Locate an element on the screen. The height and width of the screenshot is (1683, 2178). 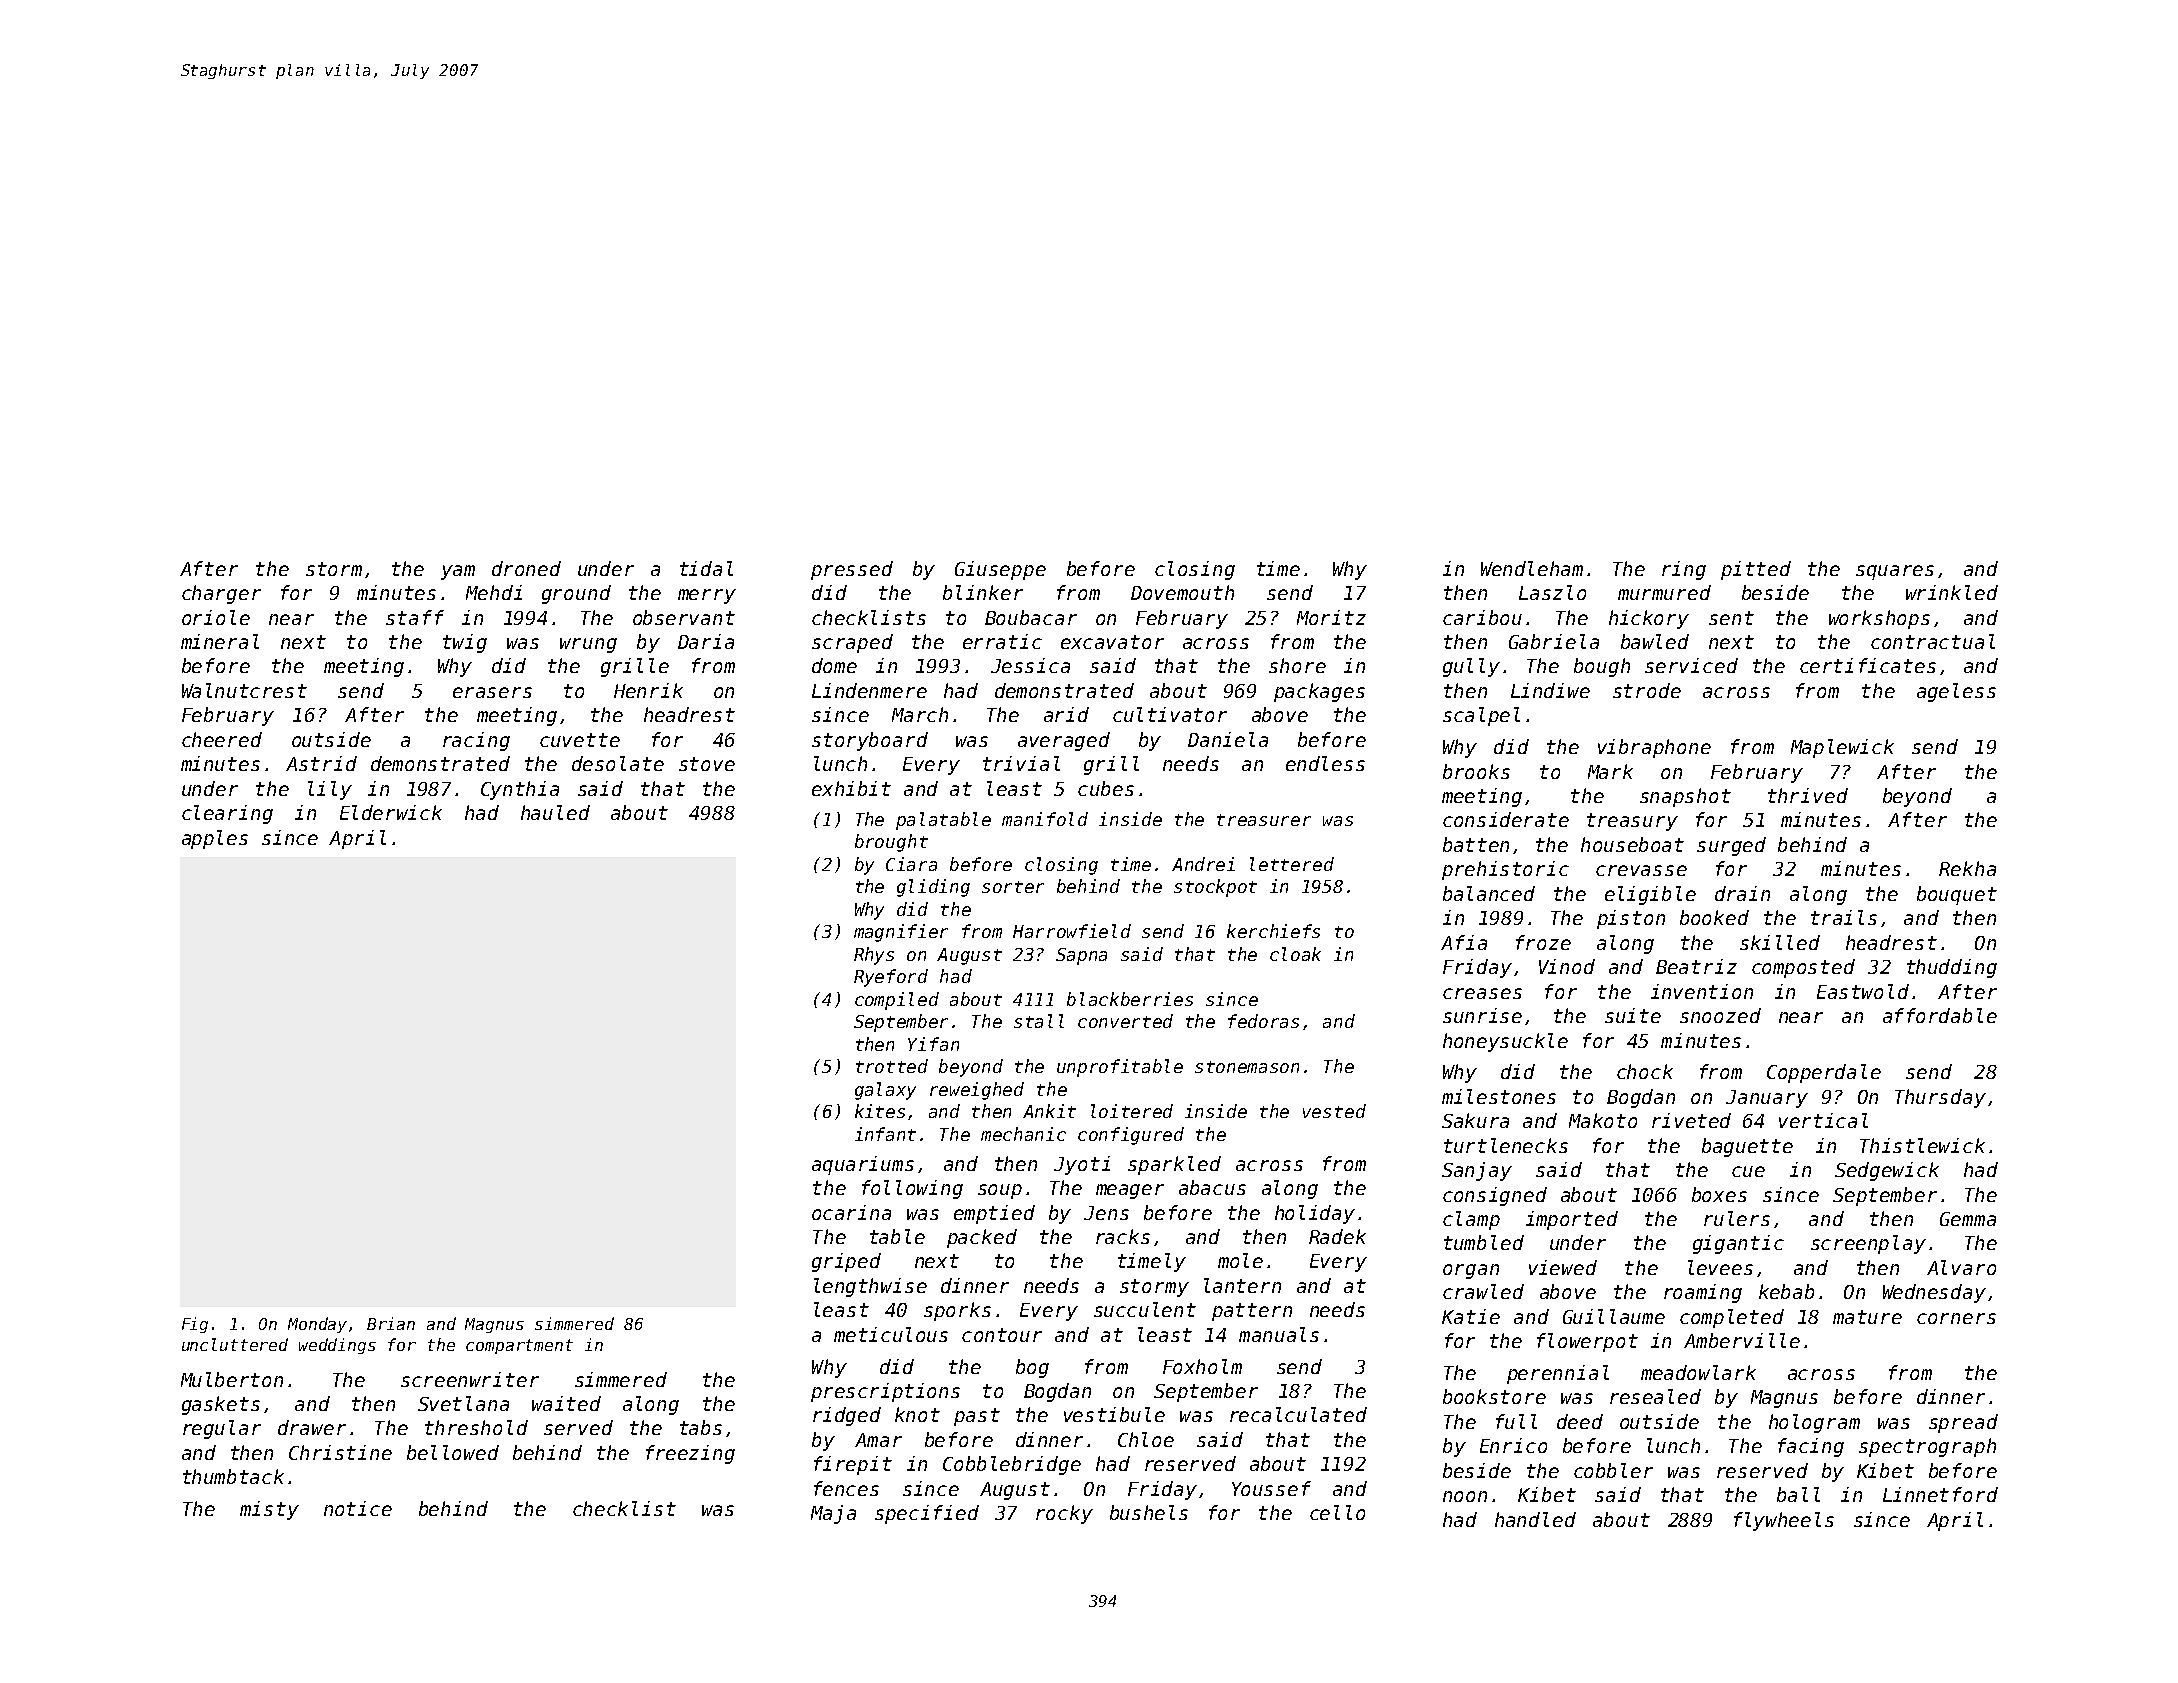
Monday is located at coordinates (317, 1325).
